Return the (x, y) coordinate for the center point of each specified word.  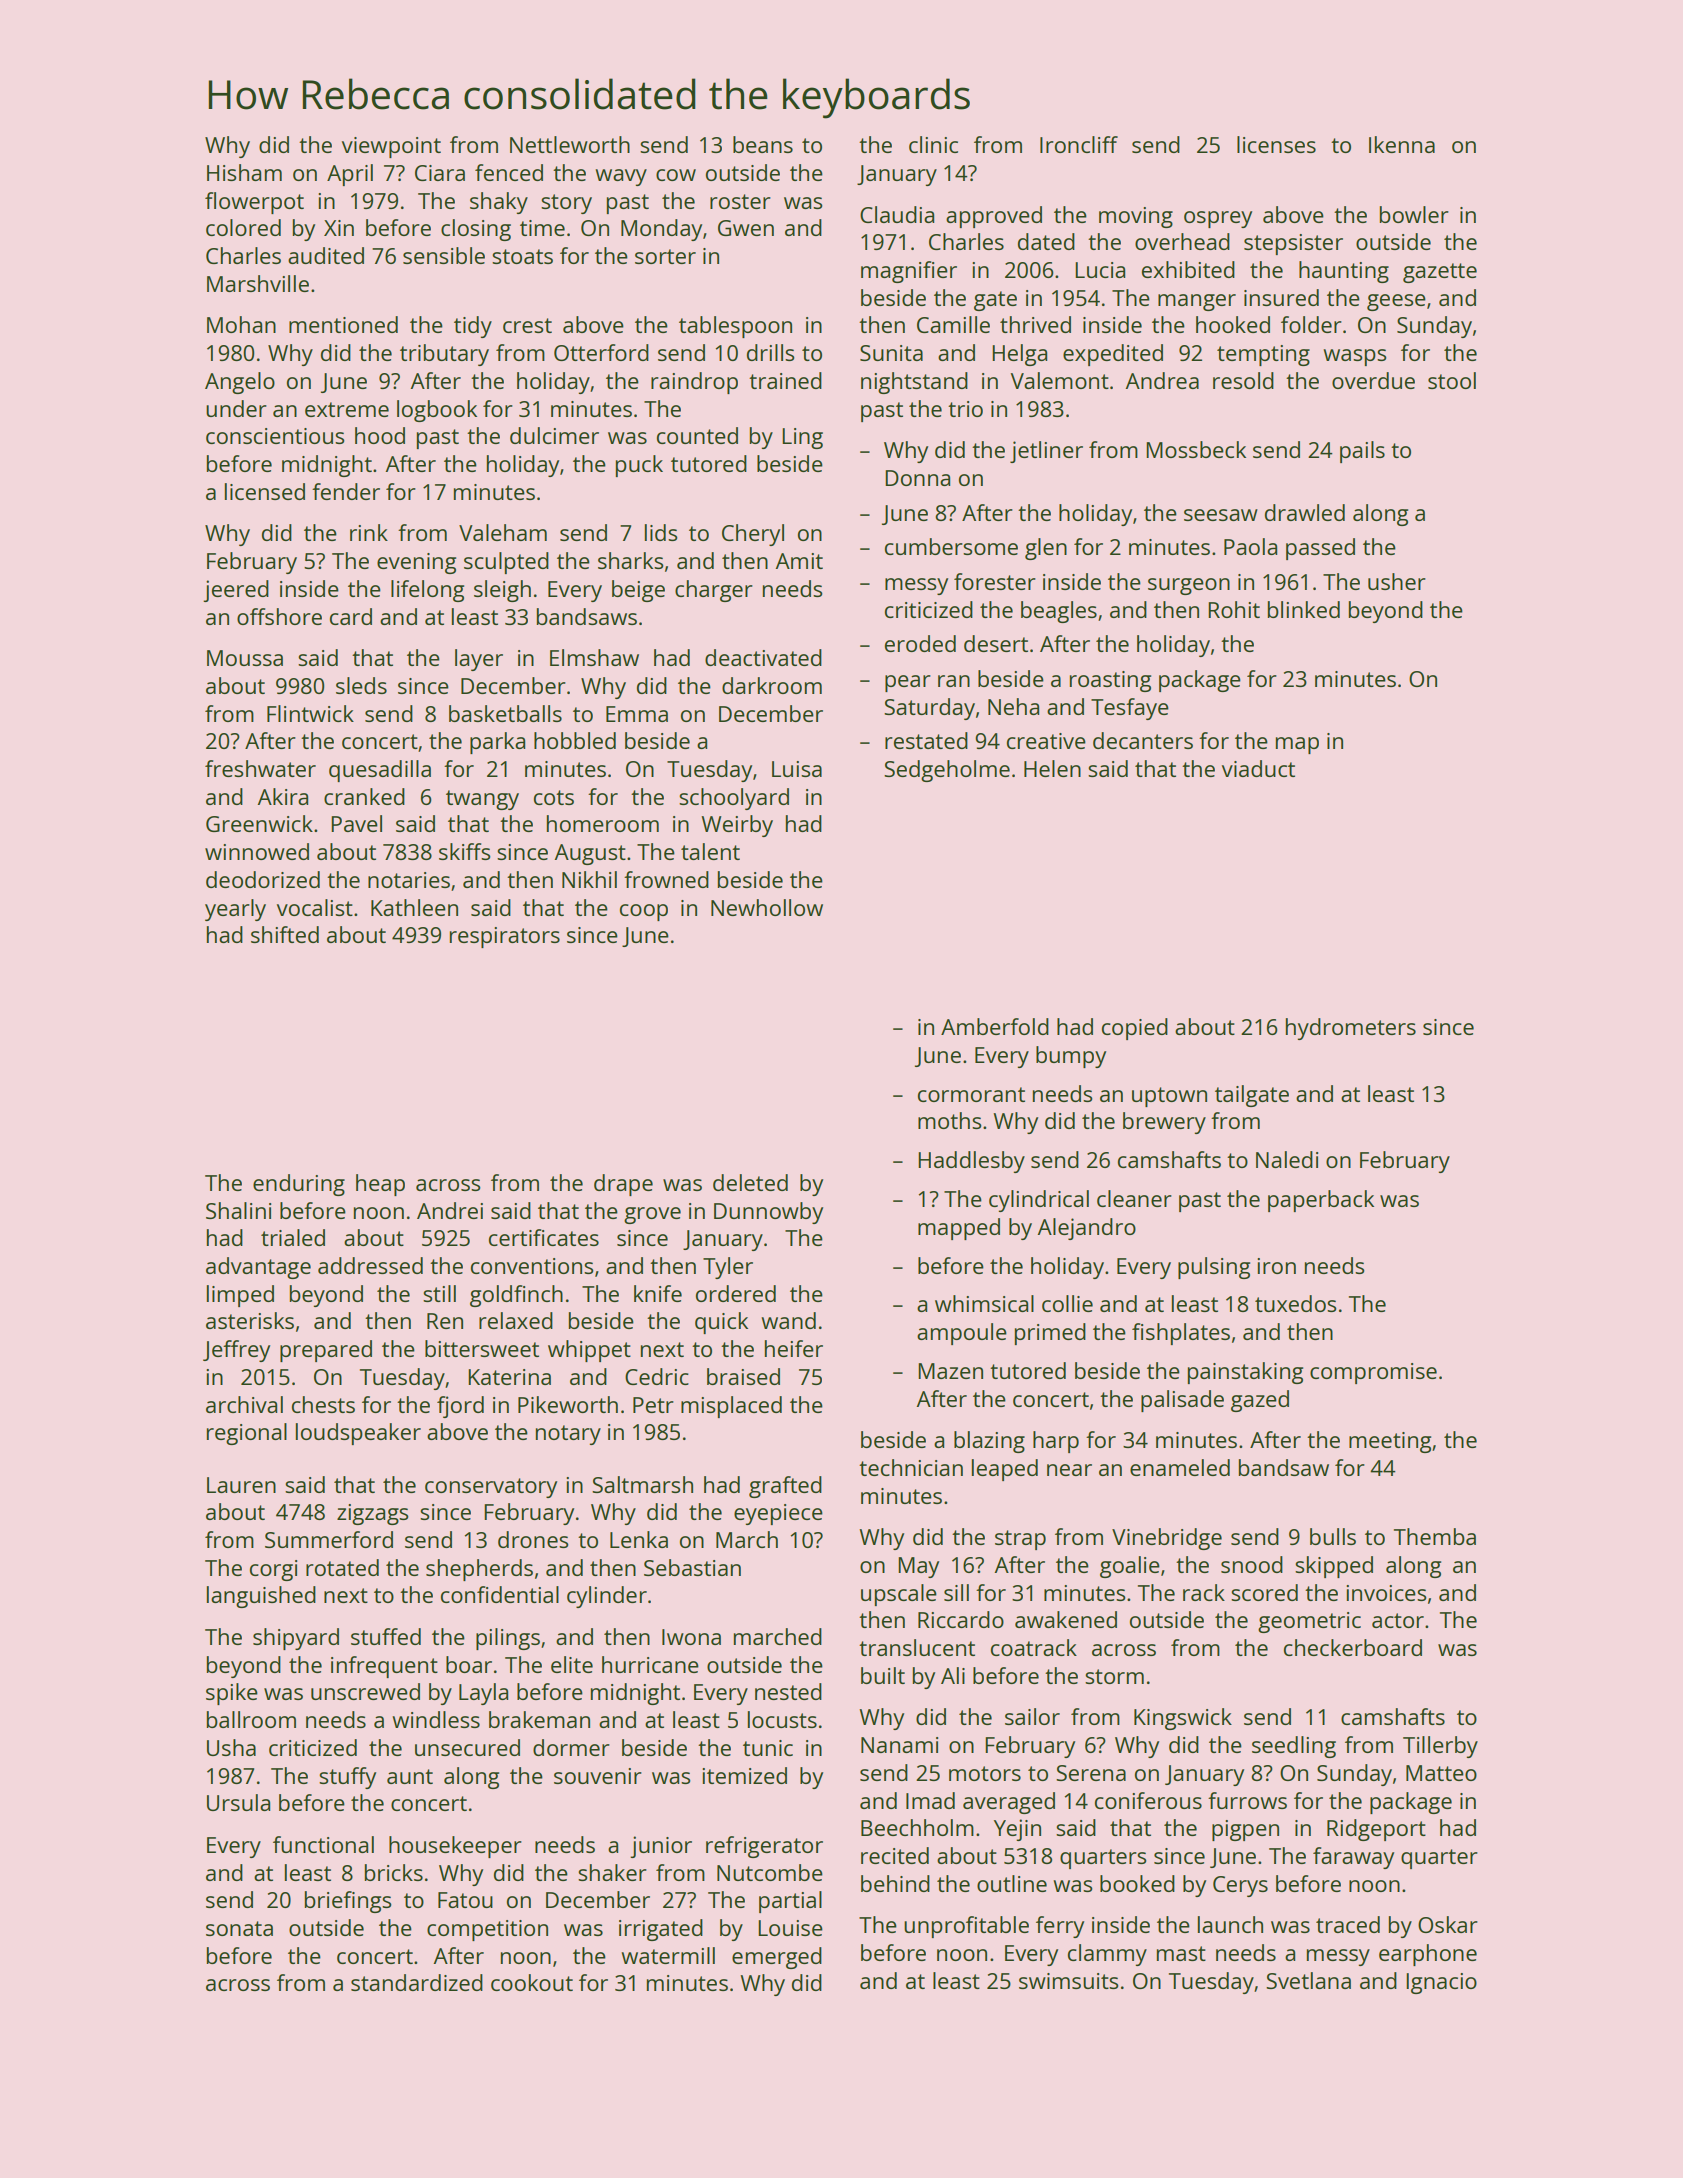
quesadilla (380, 771)
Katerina (509, 1377)
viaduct (1258, 768)
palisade (1182, 1401)
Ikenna (1402, 144)
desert (996, 643)
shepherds (479, 1570)
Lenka (639, 1539)
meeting (1390, 1442)
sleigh (502, 591)
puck (639, 466)
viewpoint (391, 147)
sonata (239, 1928)
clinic (933, 144)
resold (1243, 380)
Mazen (950, 1371)
